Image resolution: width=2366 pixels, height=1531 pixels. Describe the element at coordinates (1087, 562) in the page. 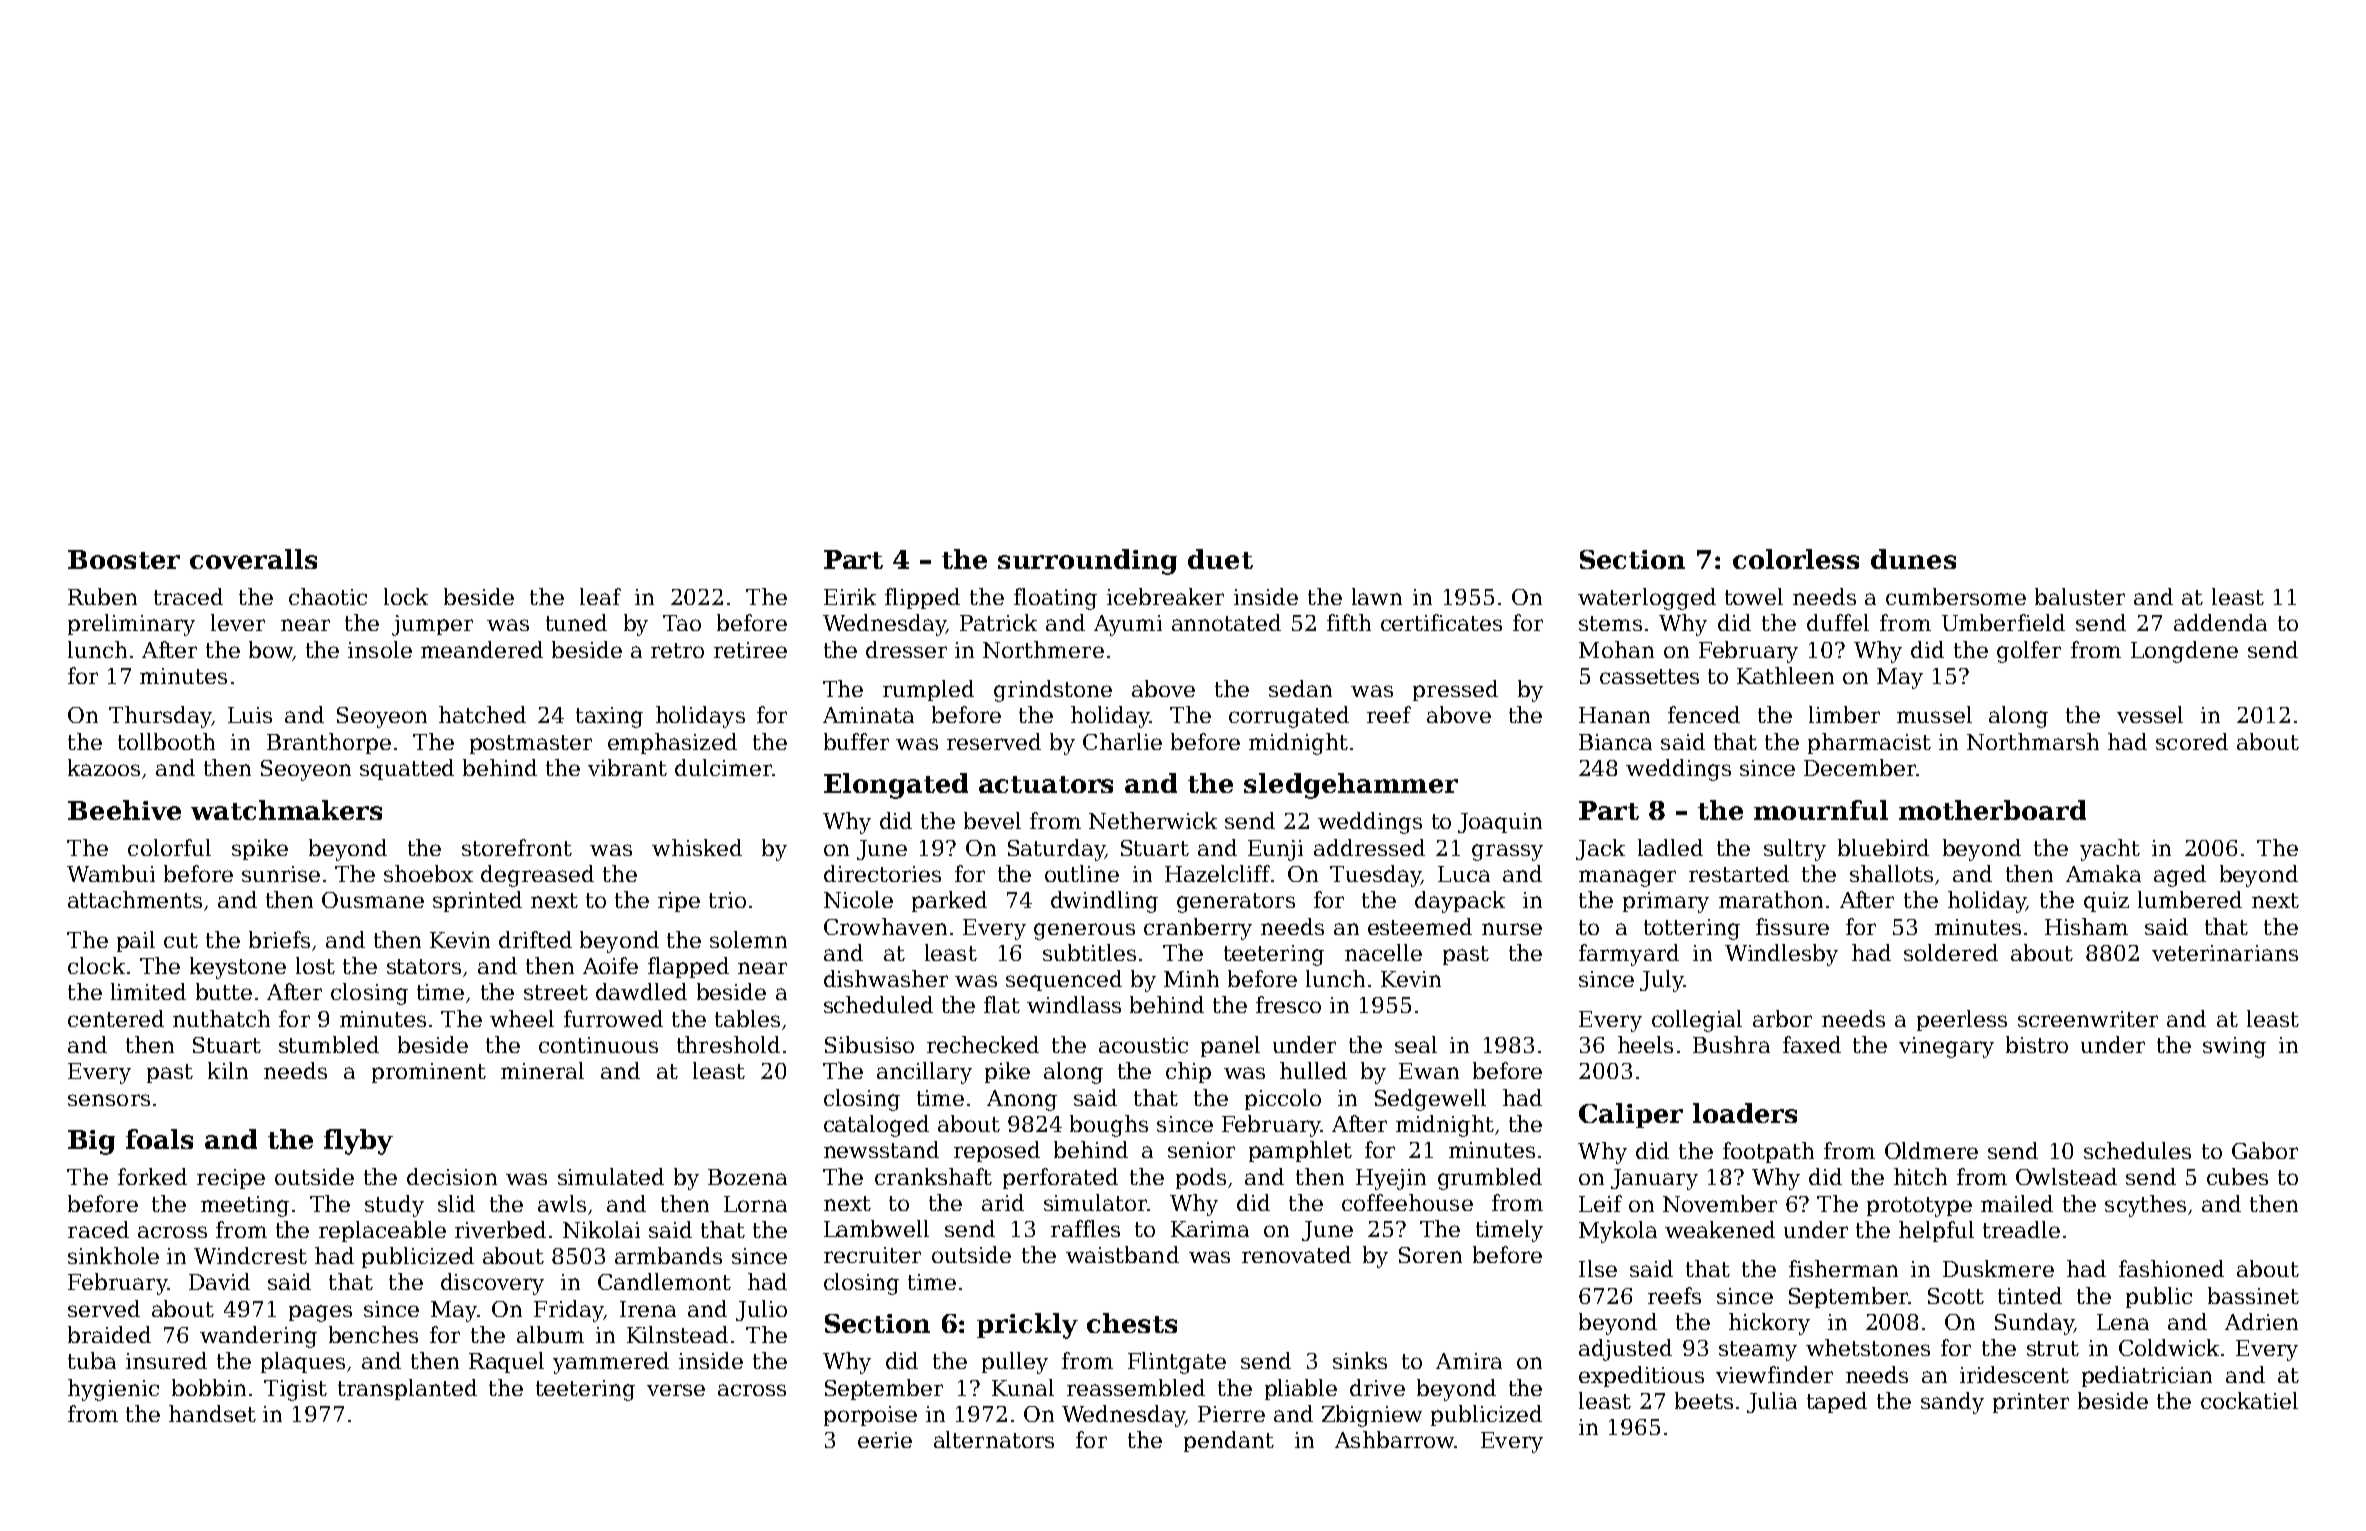

I see `surrounding` at that location.
